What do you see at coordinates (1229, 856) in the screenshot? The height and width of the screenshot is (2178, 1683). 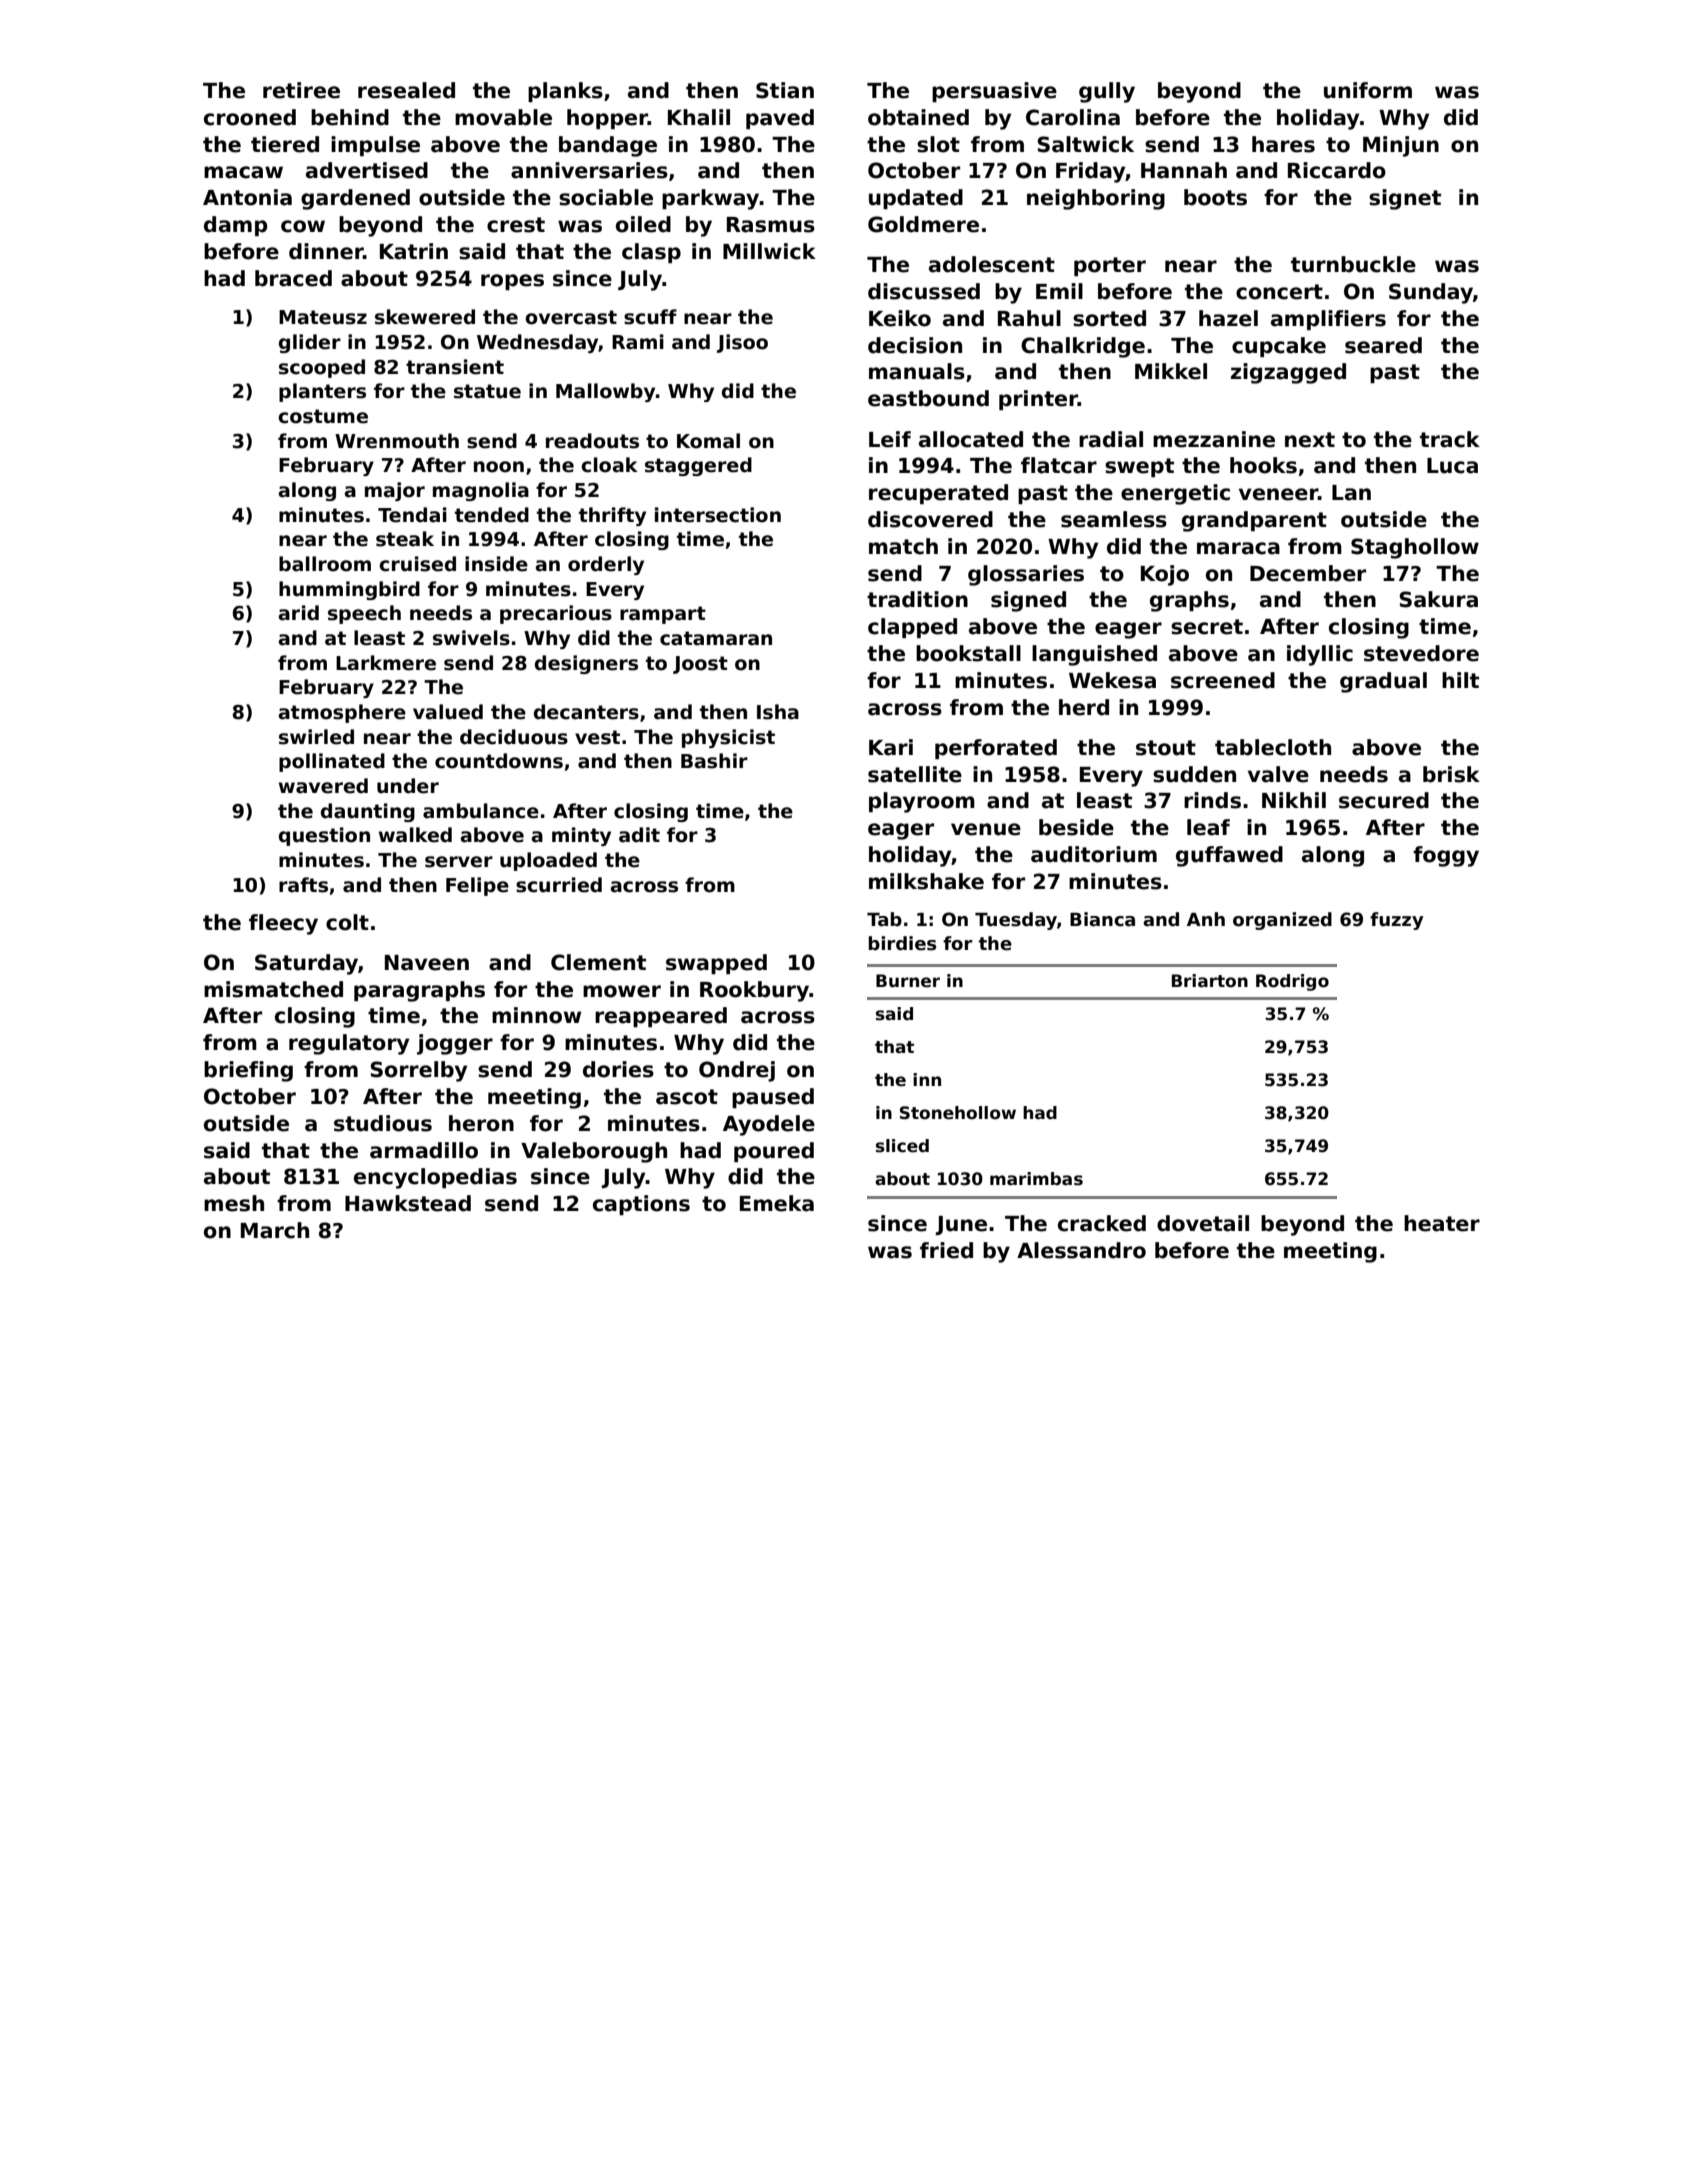 I see `guffawed` at bounding box center [1229, 856].
